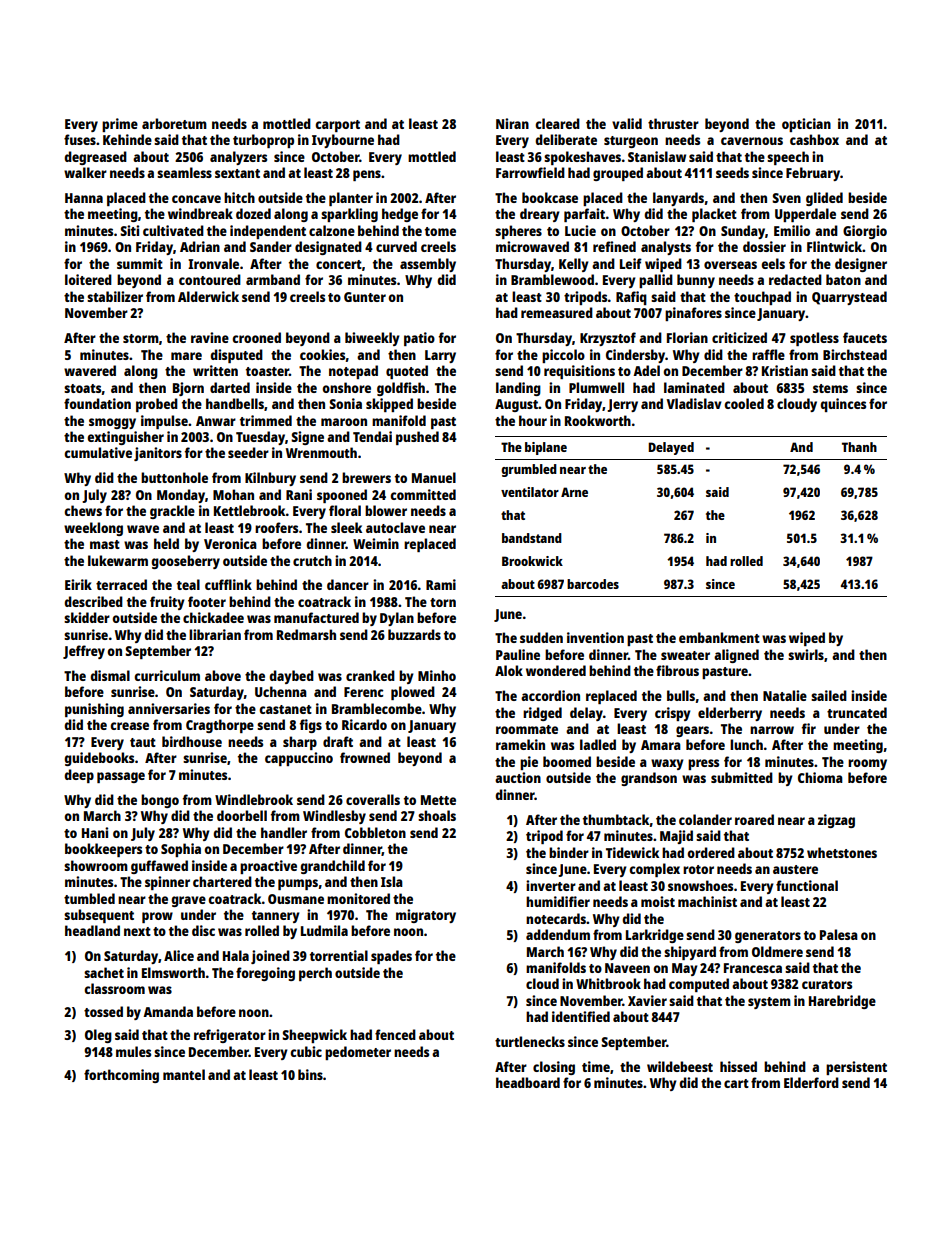 Image resolution: width=952 pixels, height=1233 pixels. I want to click on colander, so click(705, 819).
